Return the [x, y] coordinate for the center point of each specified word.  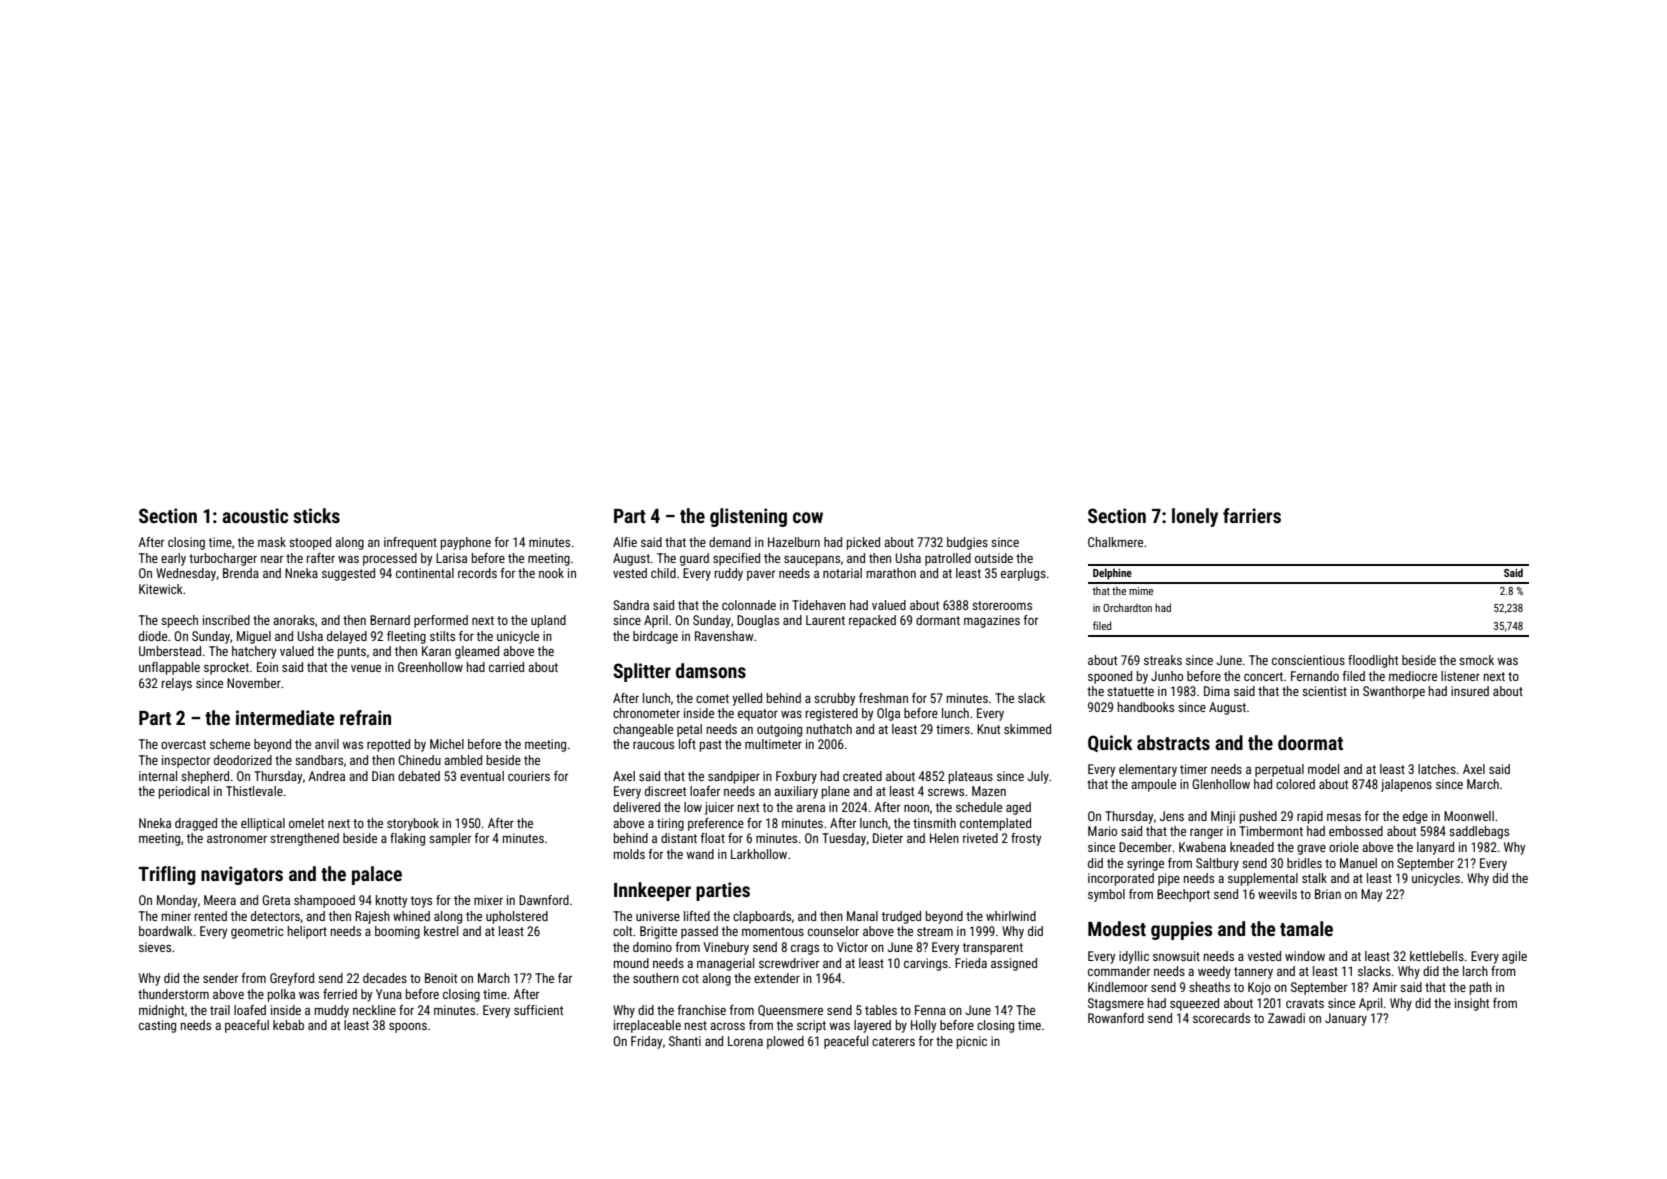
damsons [711, 670]
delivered [636, 807]
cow [808, 517]
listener [1460, 676]
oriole [1344, 847]
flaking [407, 839]
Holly [923, 1026]
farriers [1252, 515]
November [254, 683]
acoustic [255, 515]
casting [157, 1026]
